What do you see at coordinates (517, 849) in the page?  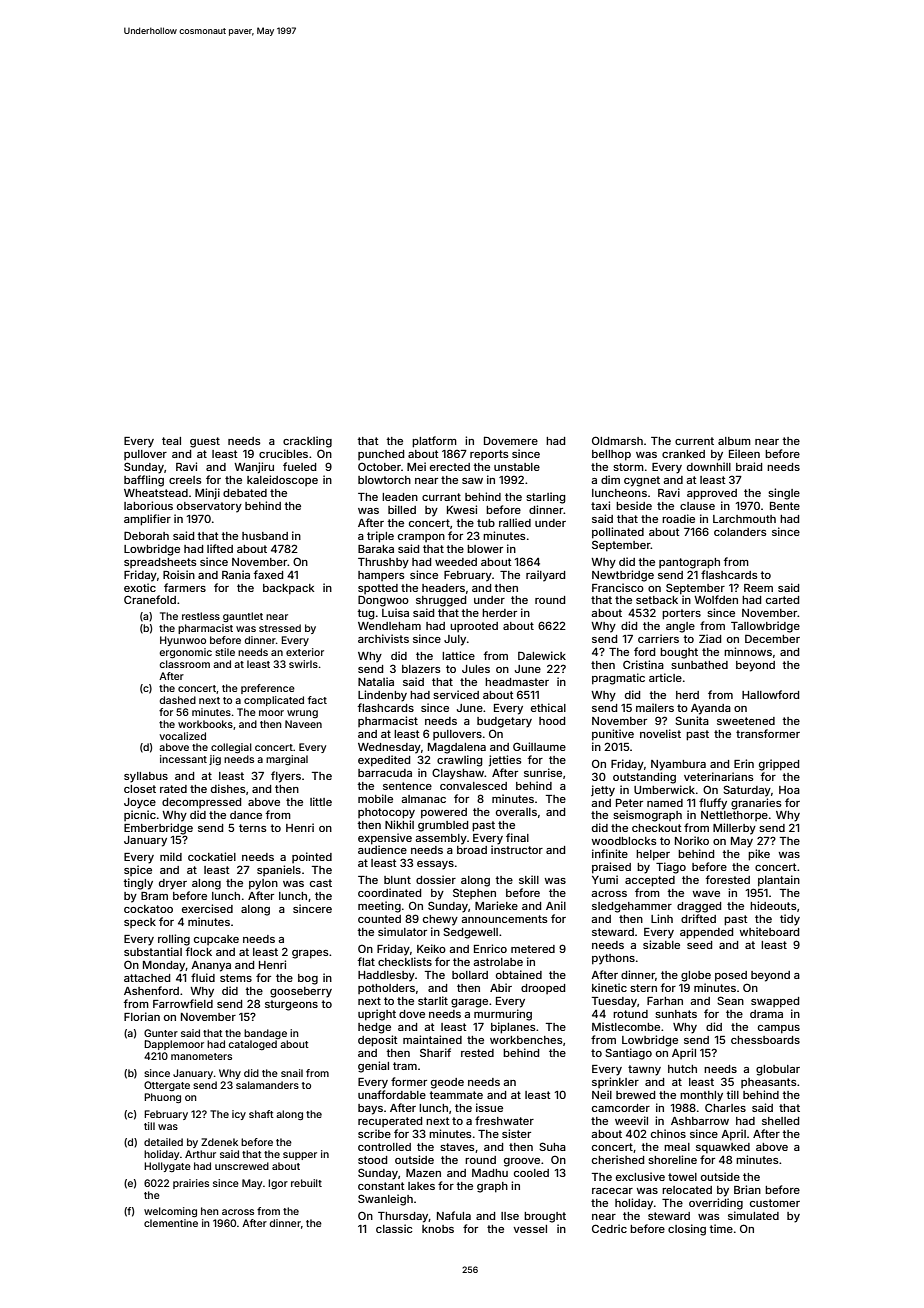 I see `instructor` at bounding box center [517, 849].
